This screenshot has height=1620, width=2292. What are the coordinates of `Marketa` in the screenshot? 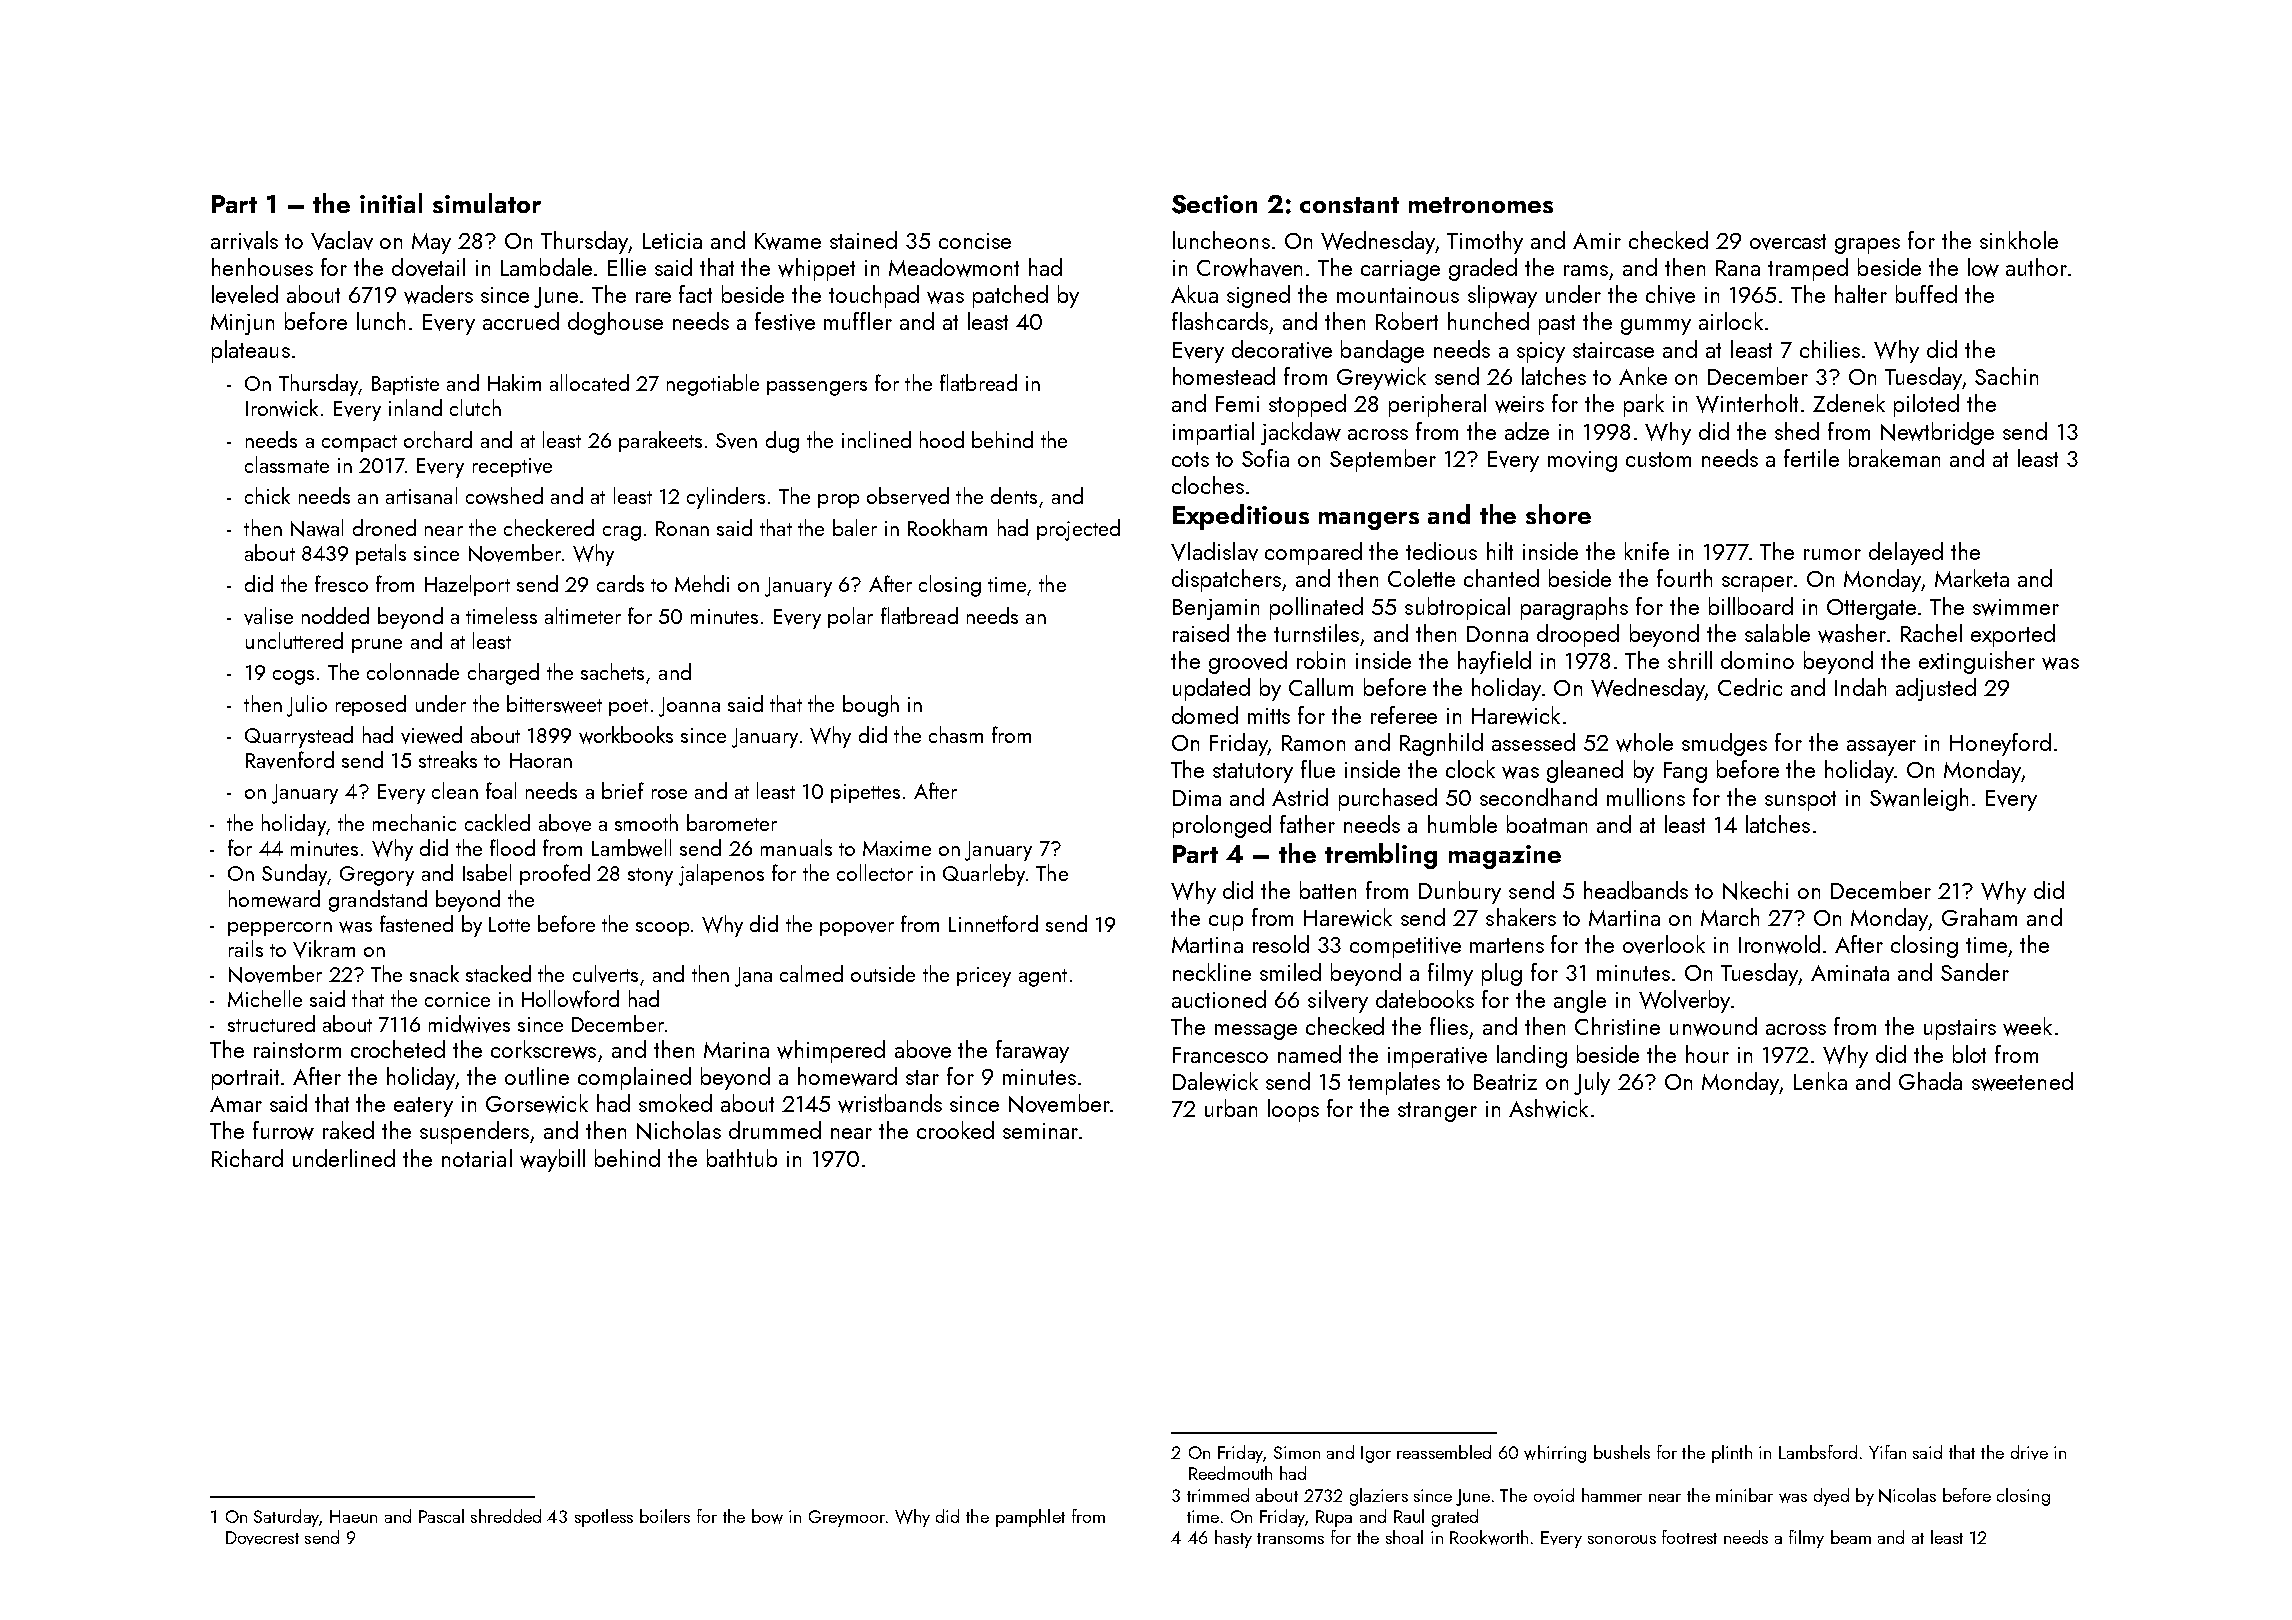 It's located at (1972, 578).
